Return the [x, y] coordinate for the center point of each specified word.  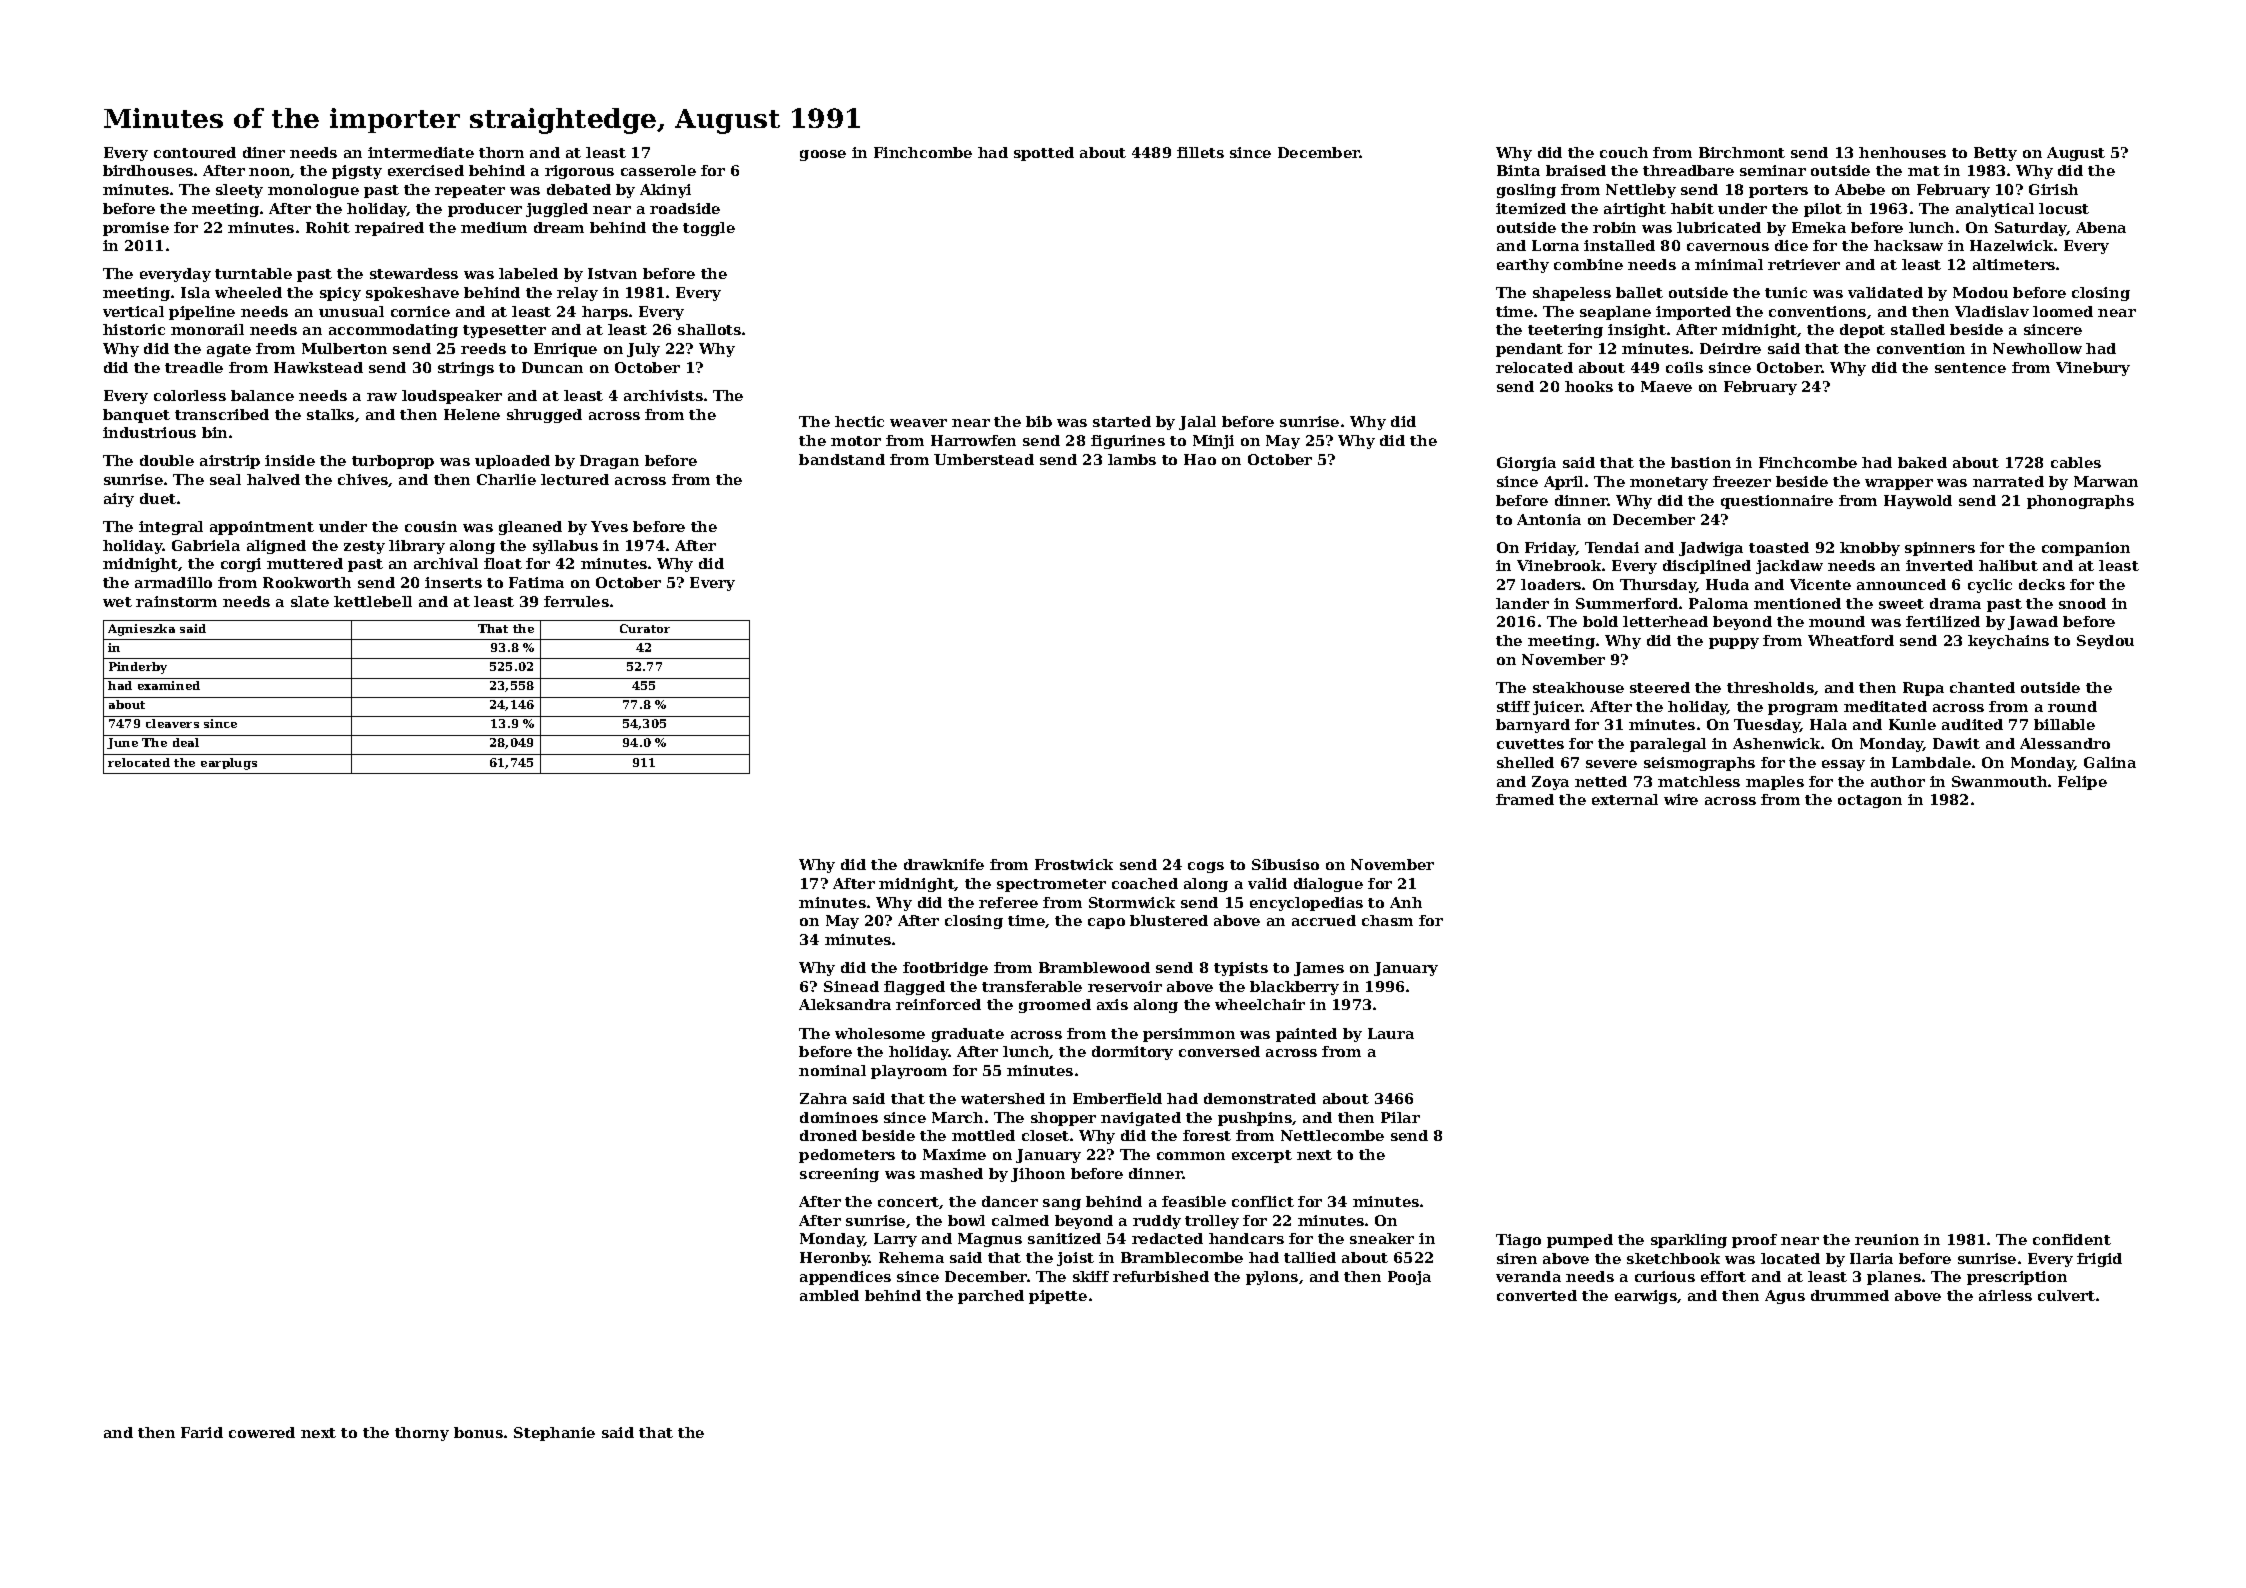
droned [828, 1135]
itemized [1531, 208]
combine [1588, 264]
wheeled [248, 292]
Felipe [2082, 783]
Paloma [1718, 603]
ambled [829, 1295]
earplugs [229, 764]
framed [1525, 799]
